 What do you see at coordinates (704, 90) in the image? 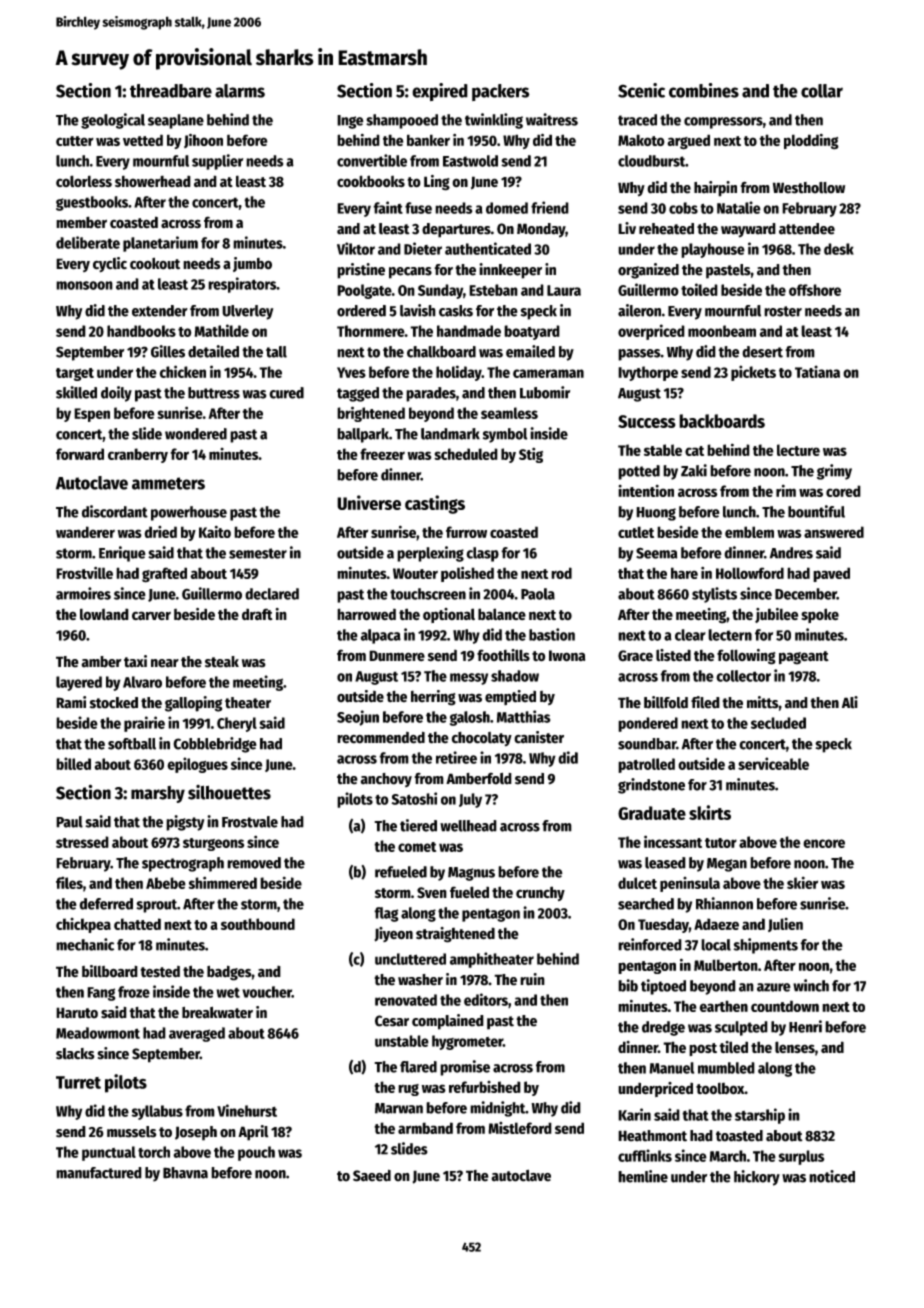
I see `combines` at bounding box center [704, 90].
